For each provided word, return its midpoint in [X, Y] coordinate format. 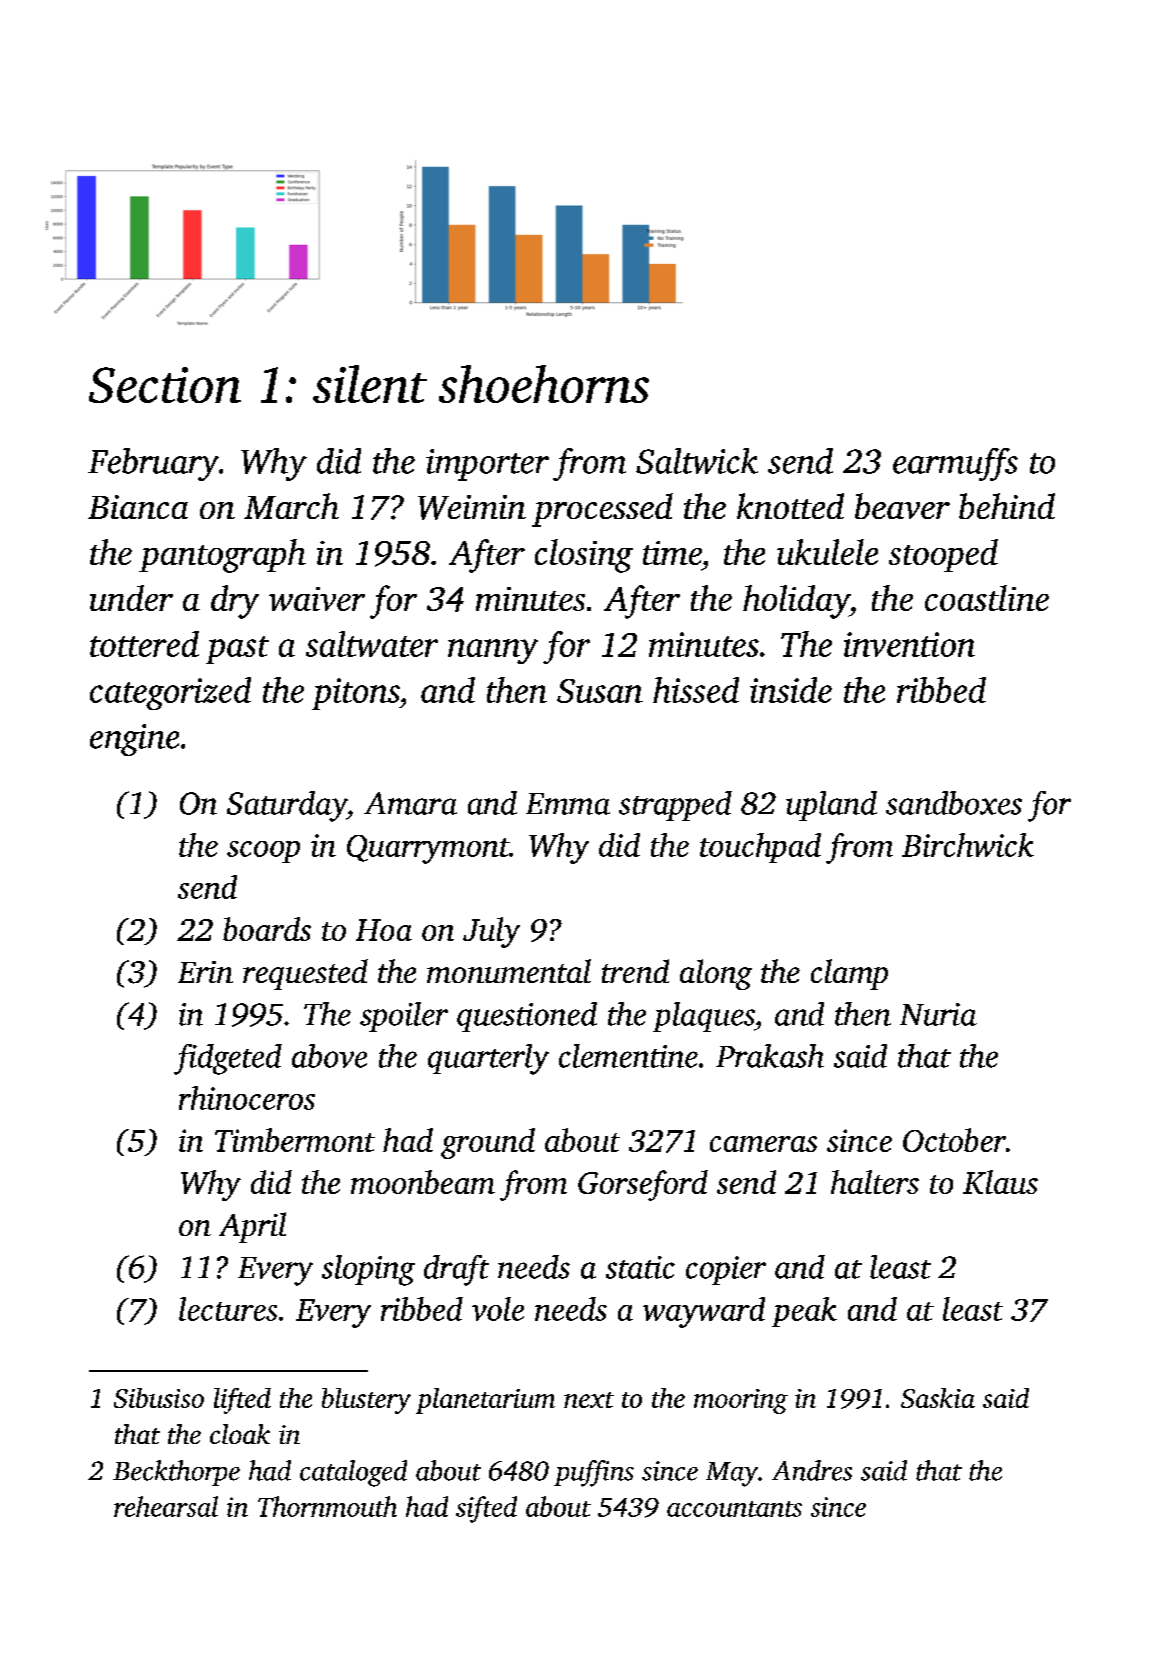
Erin [205, 972]
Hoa [384, 930]
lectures [228, 1309]
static [640, 1267]
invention [909, 644]
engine [134, 740]
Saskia [938, 1398]
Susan [600, 691]
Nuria [938, 1014]
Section [165, 385]
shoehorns [544, 384]
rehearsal [166, 1506]
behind [1007, 506]
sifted [486, 1509]
